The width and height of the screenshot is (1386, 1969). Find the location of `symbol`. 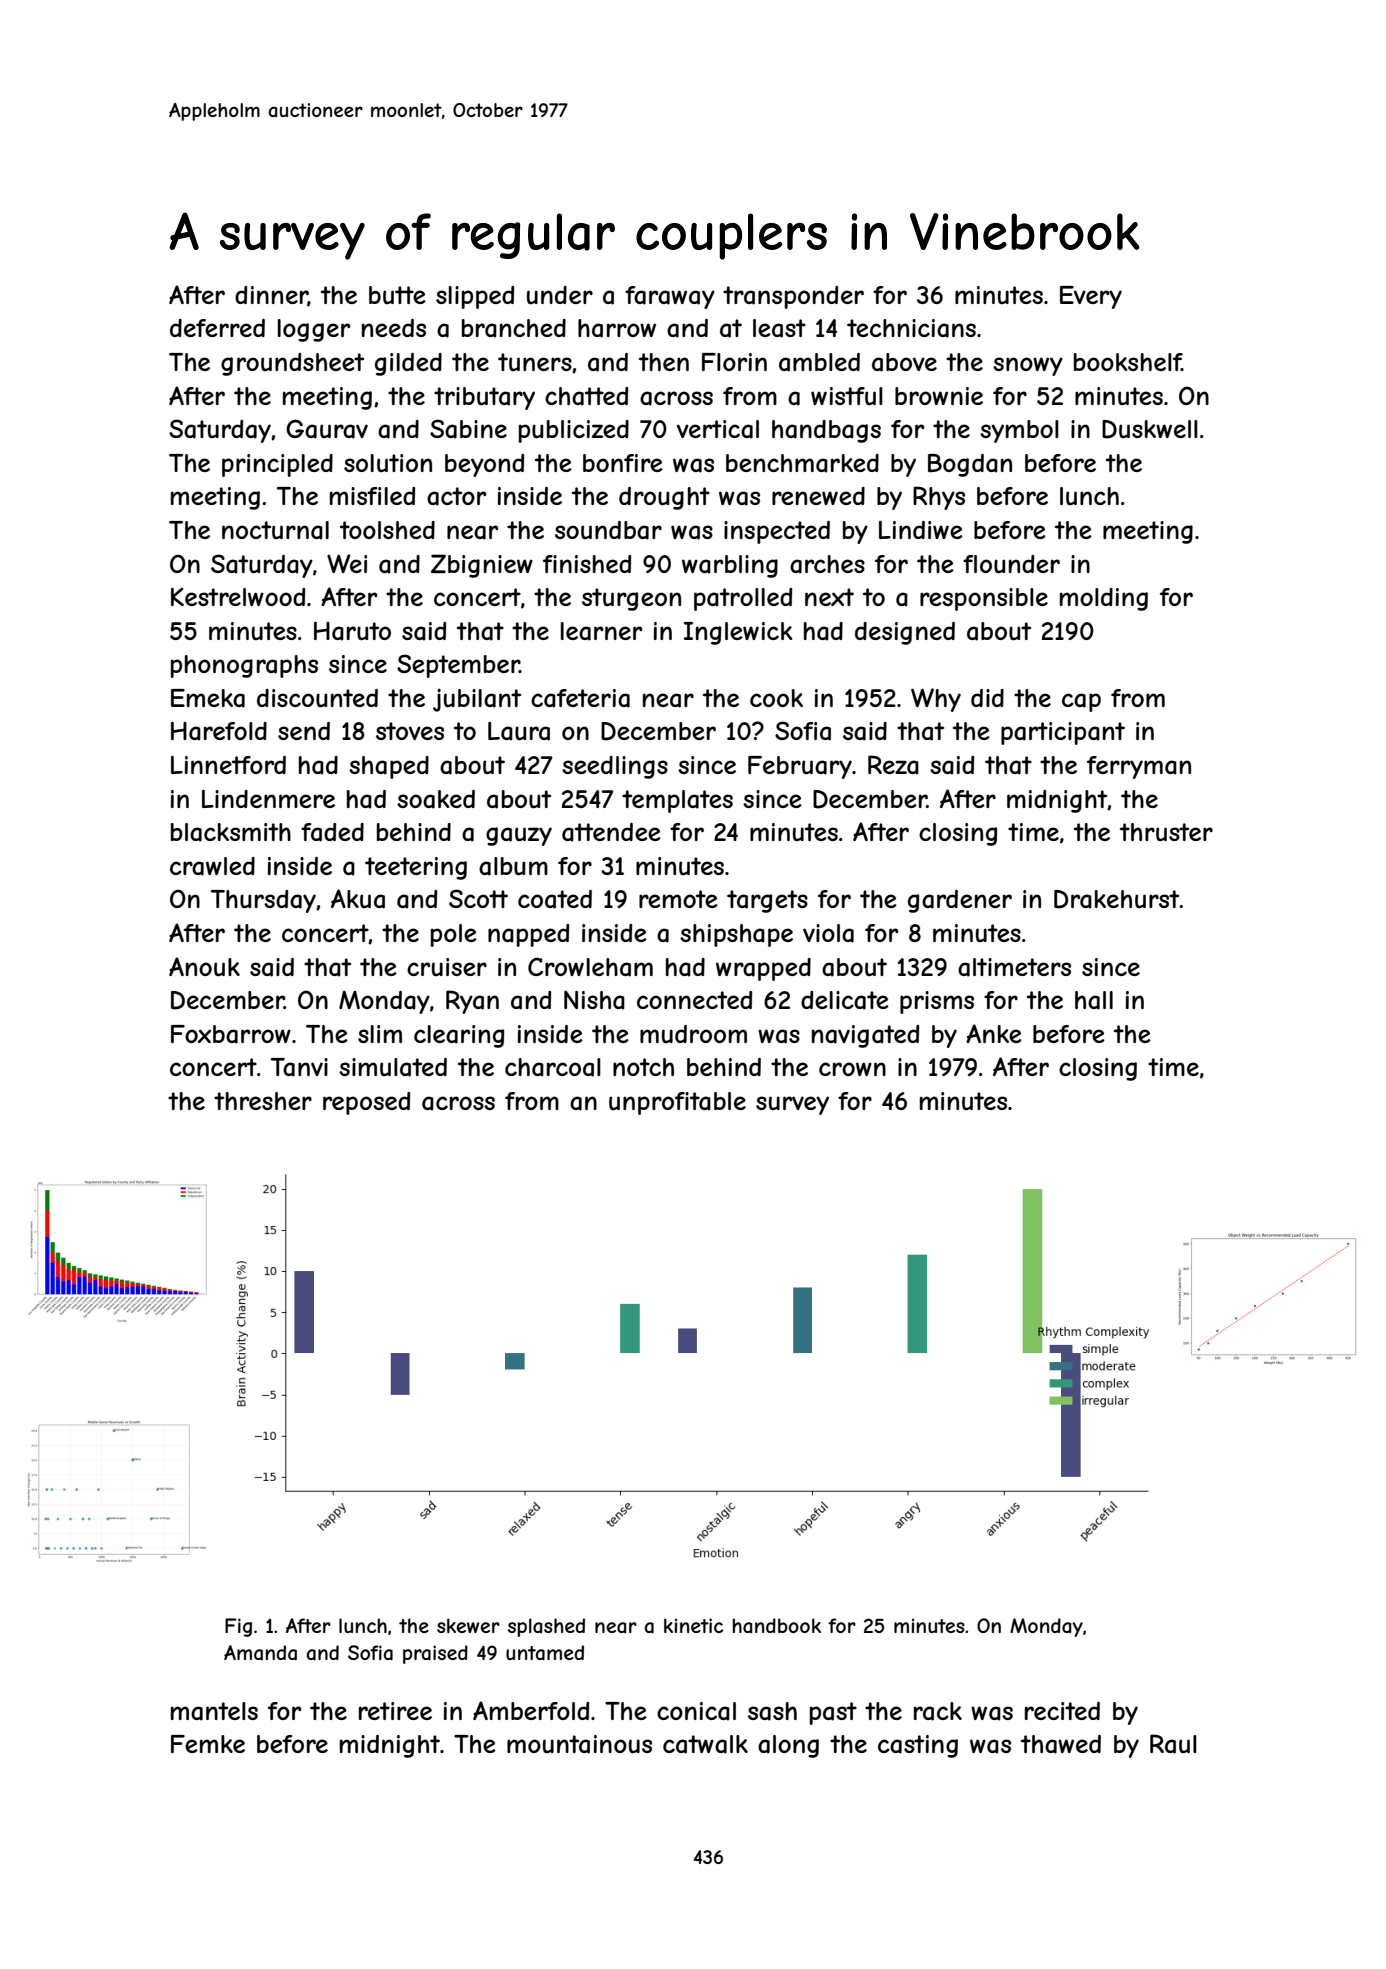

symbol is located at coordinates (1019, 431).
